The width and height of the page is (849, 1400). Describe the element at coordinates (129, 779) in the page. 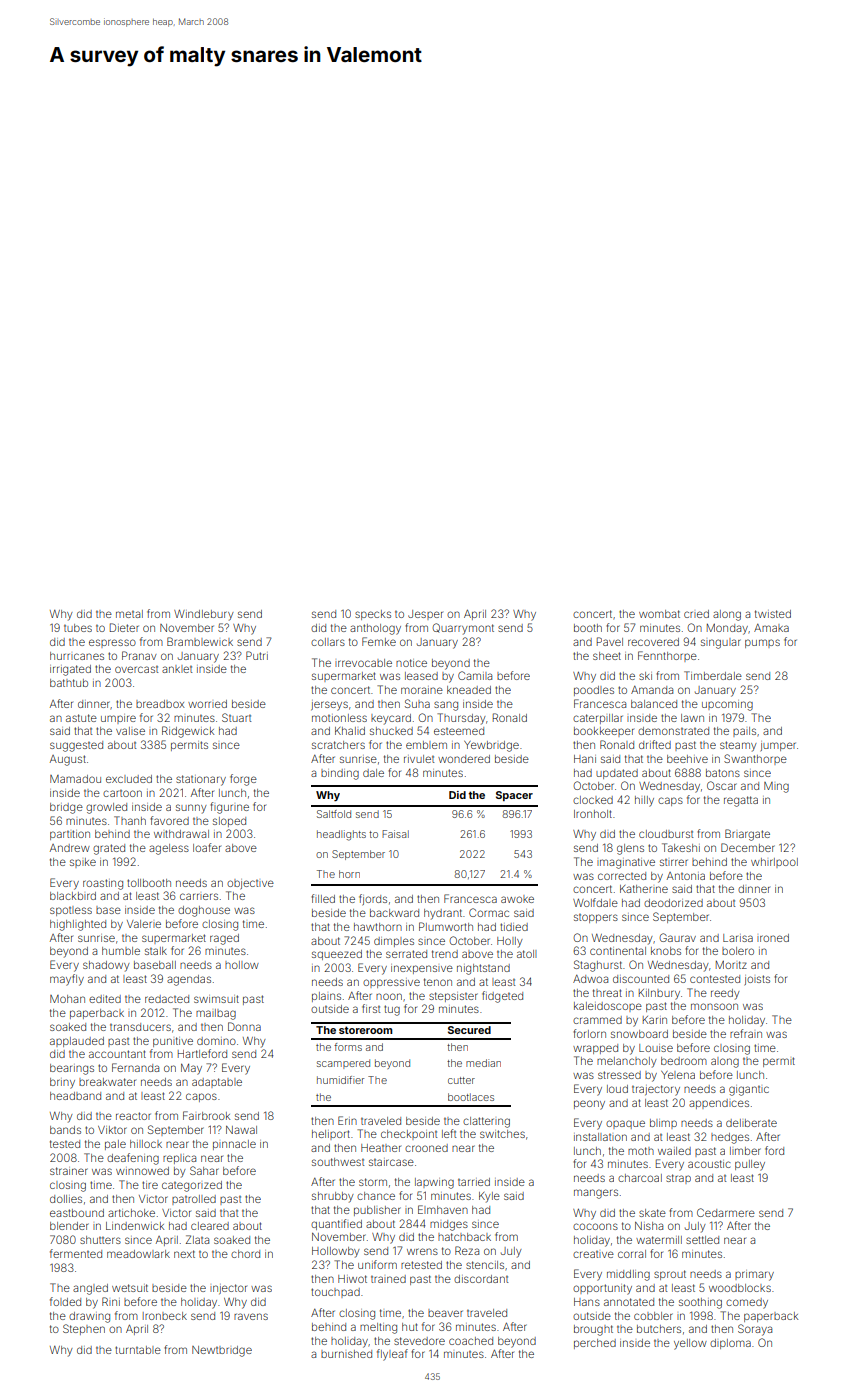

I see `excluded` at that location.
